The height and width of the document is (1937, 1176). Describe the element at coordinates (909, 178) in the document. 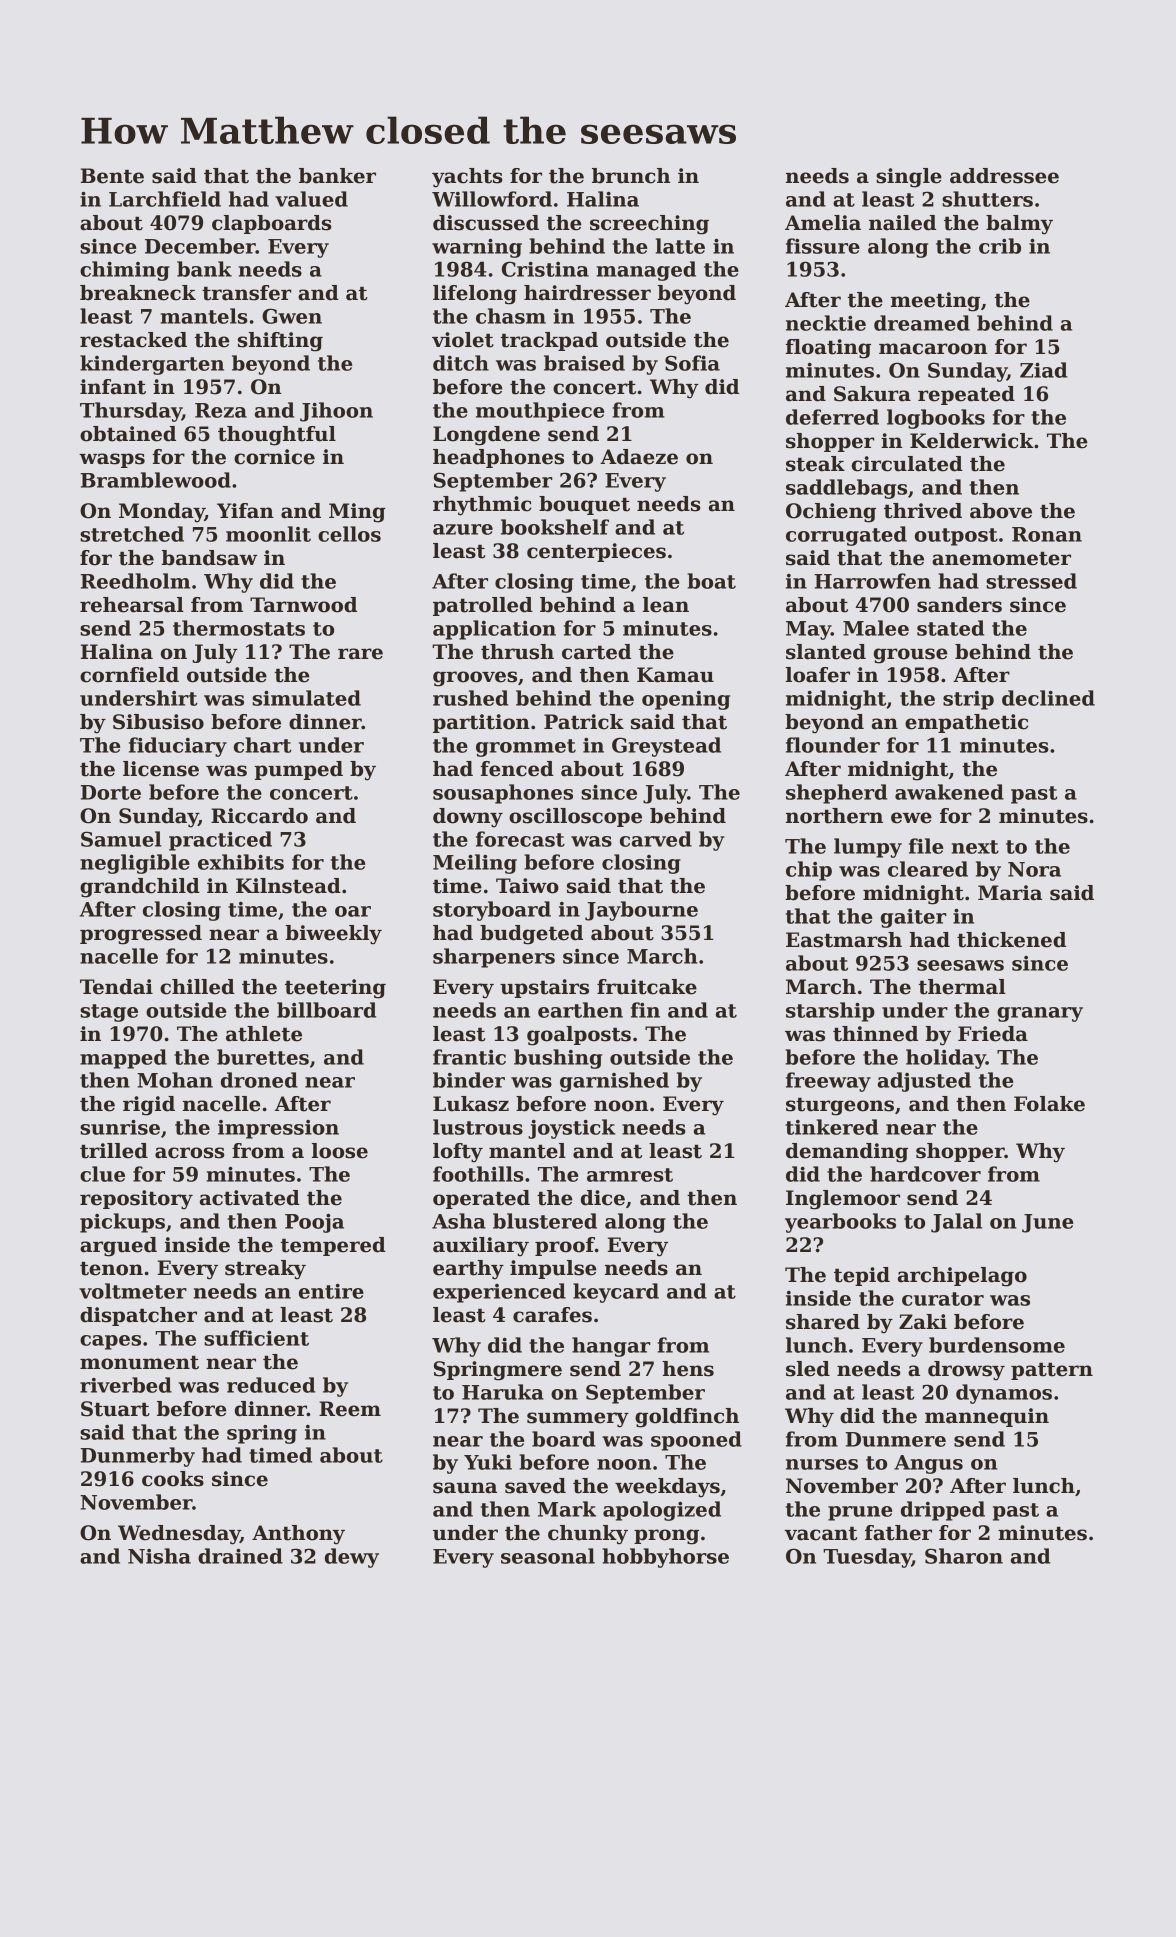

I see `single` at that location.
